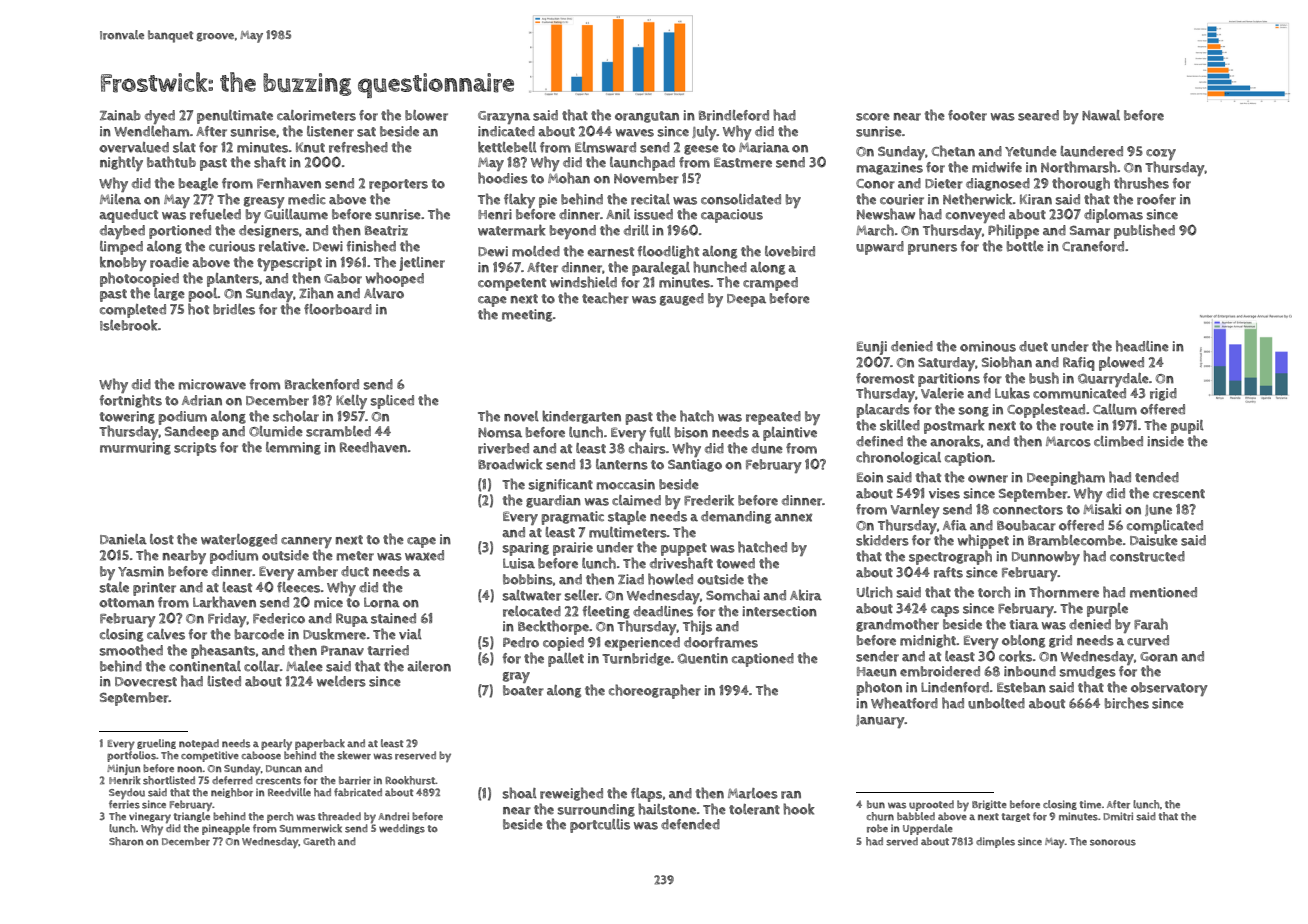  Describe the element at coordinates (1101, 115) in the screenshot. I see `Nawal` at that location.
